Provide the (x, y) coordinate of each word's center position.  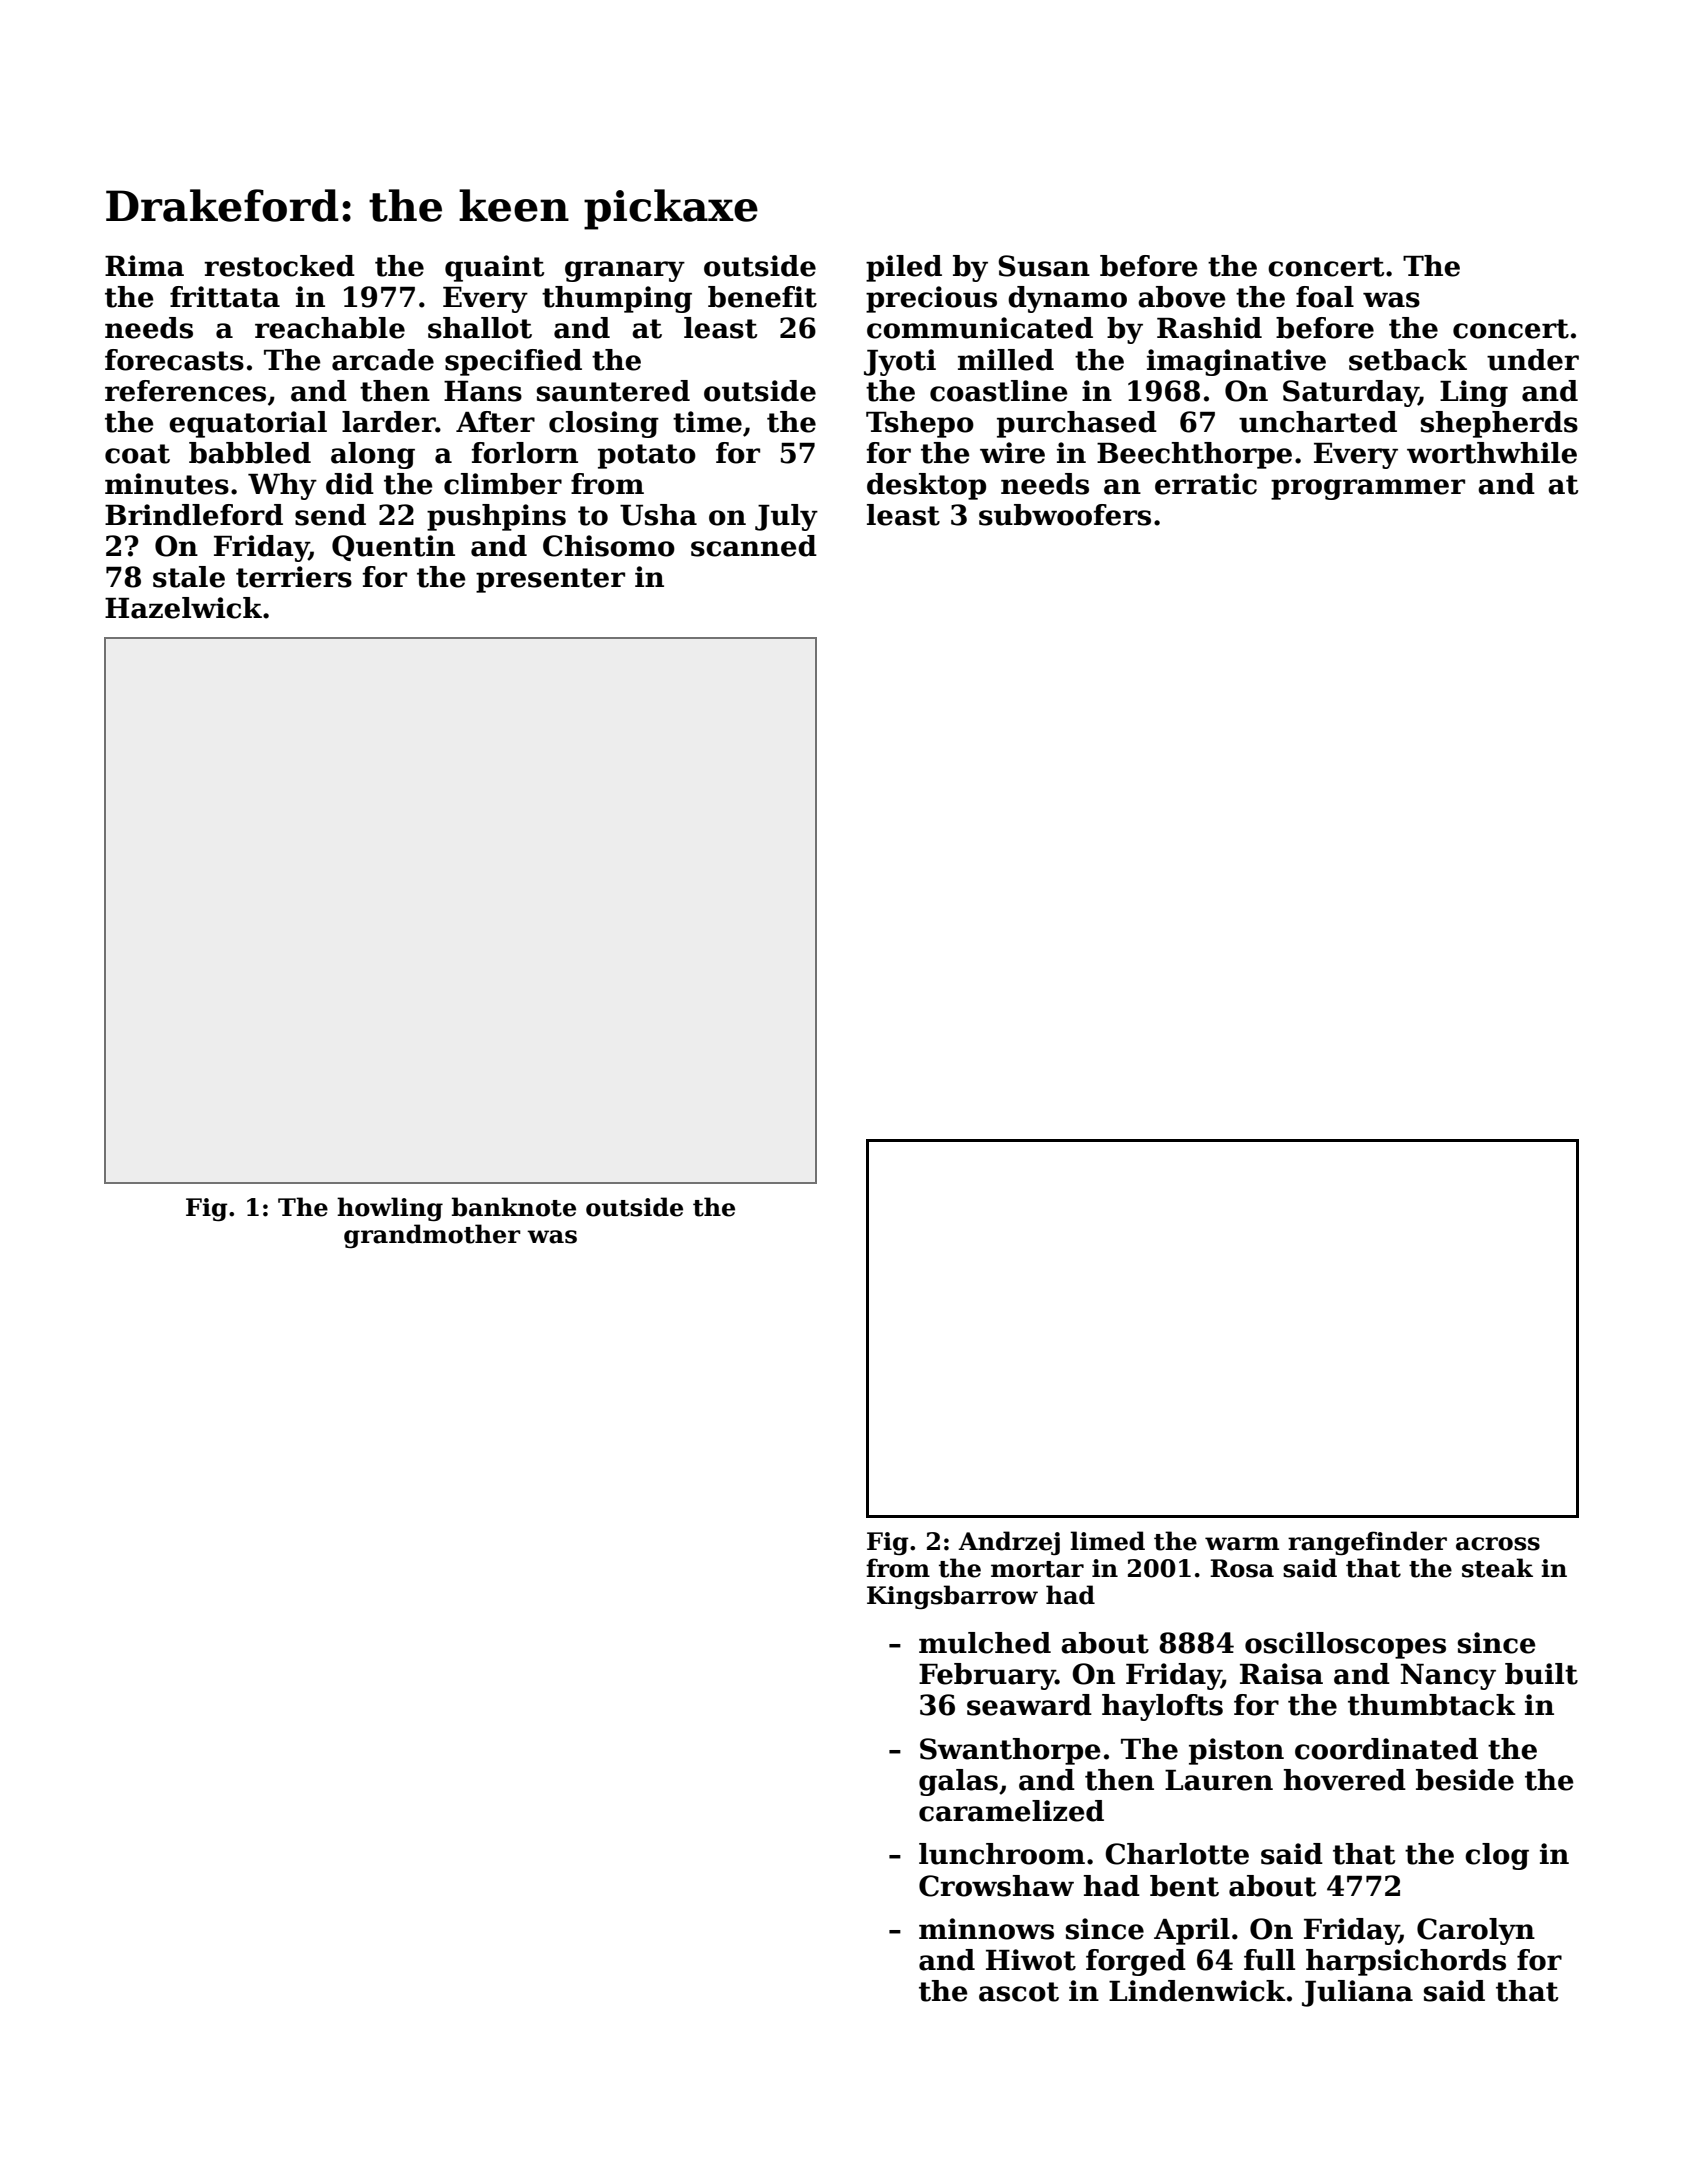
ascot (1019, 1992)
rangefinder (1367, 1543)
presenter (550, 580)
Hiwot (1031, 1960)
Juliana (1357, 1993)
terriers (294, 577)
